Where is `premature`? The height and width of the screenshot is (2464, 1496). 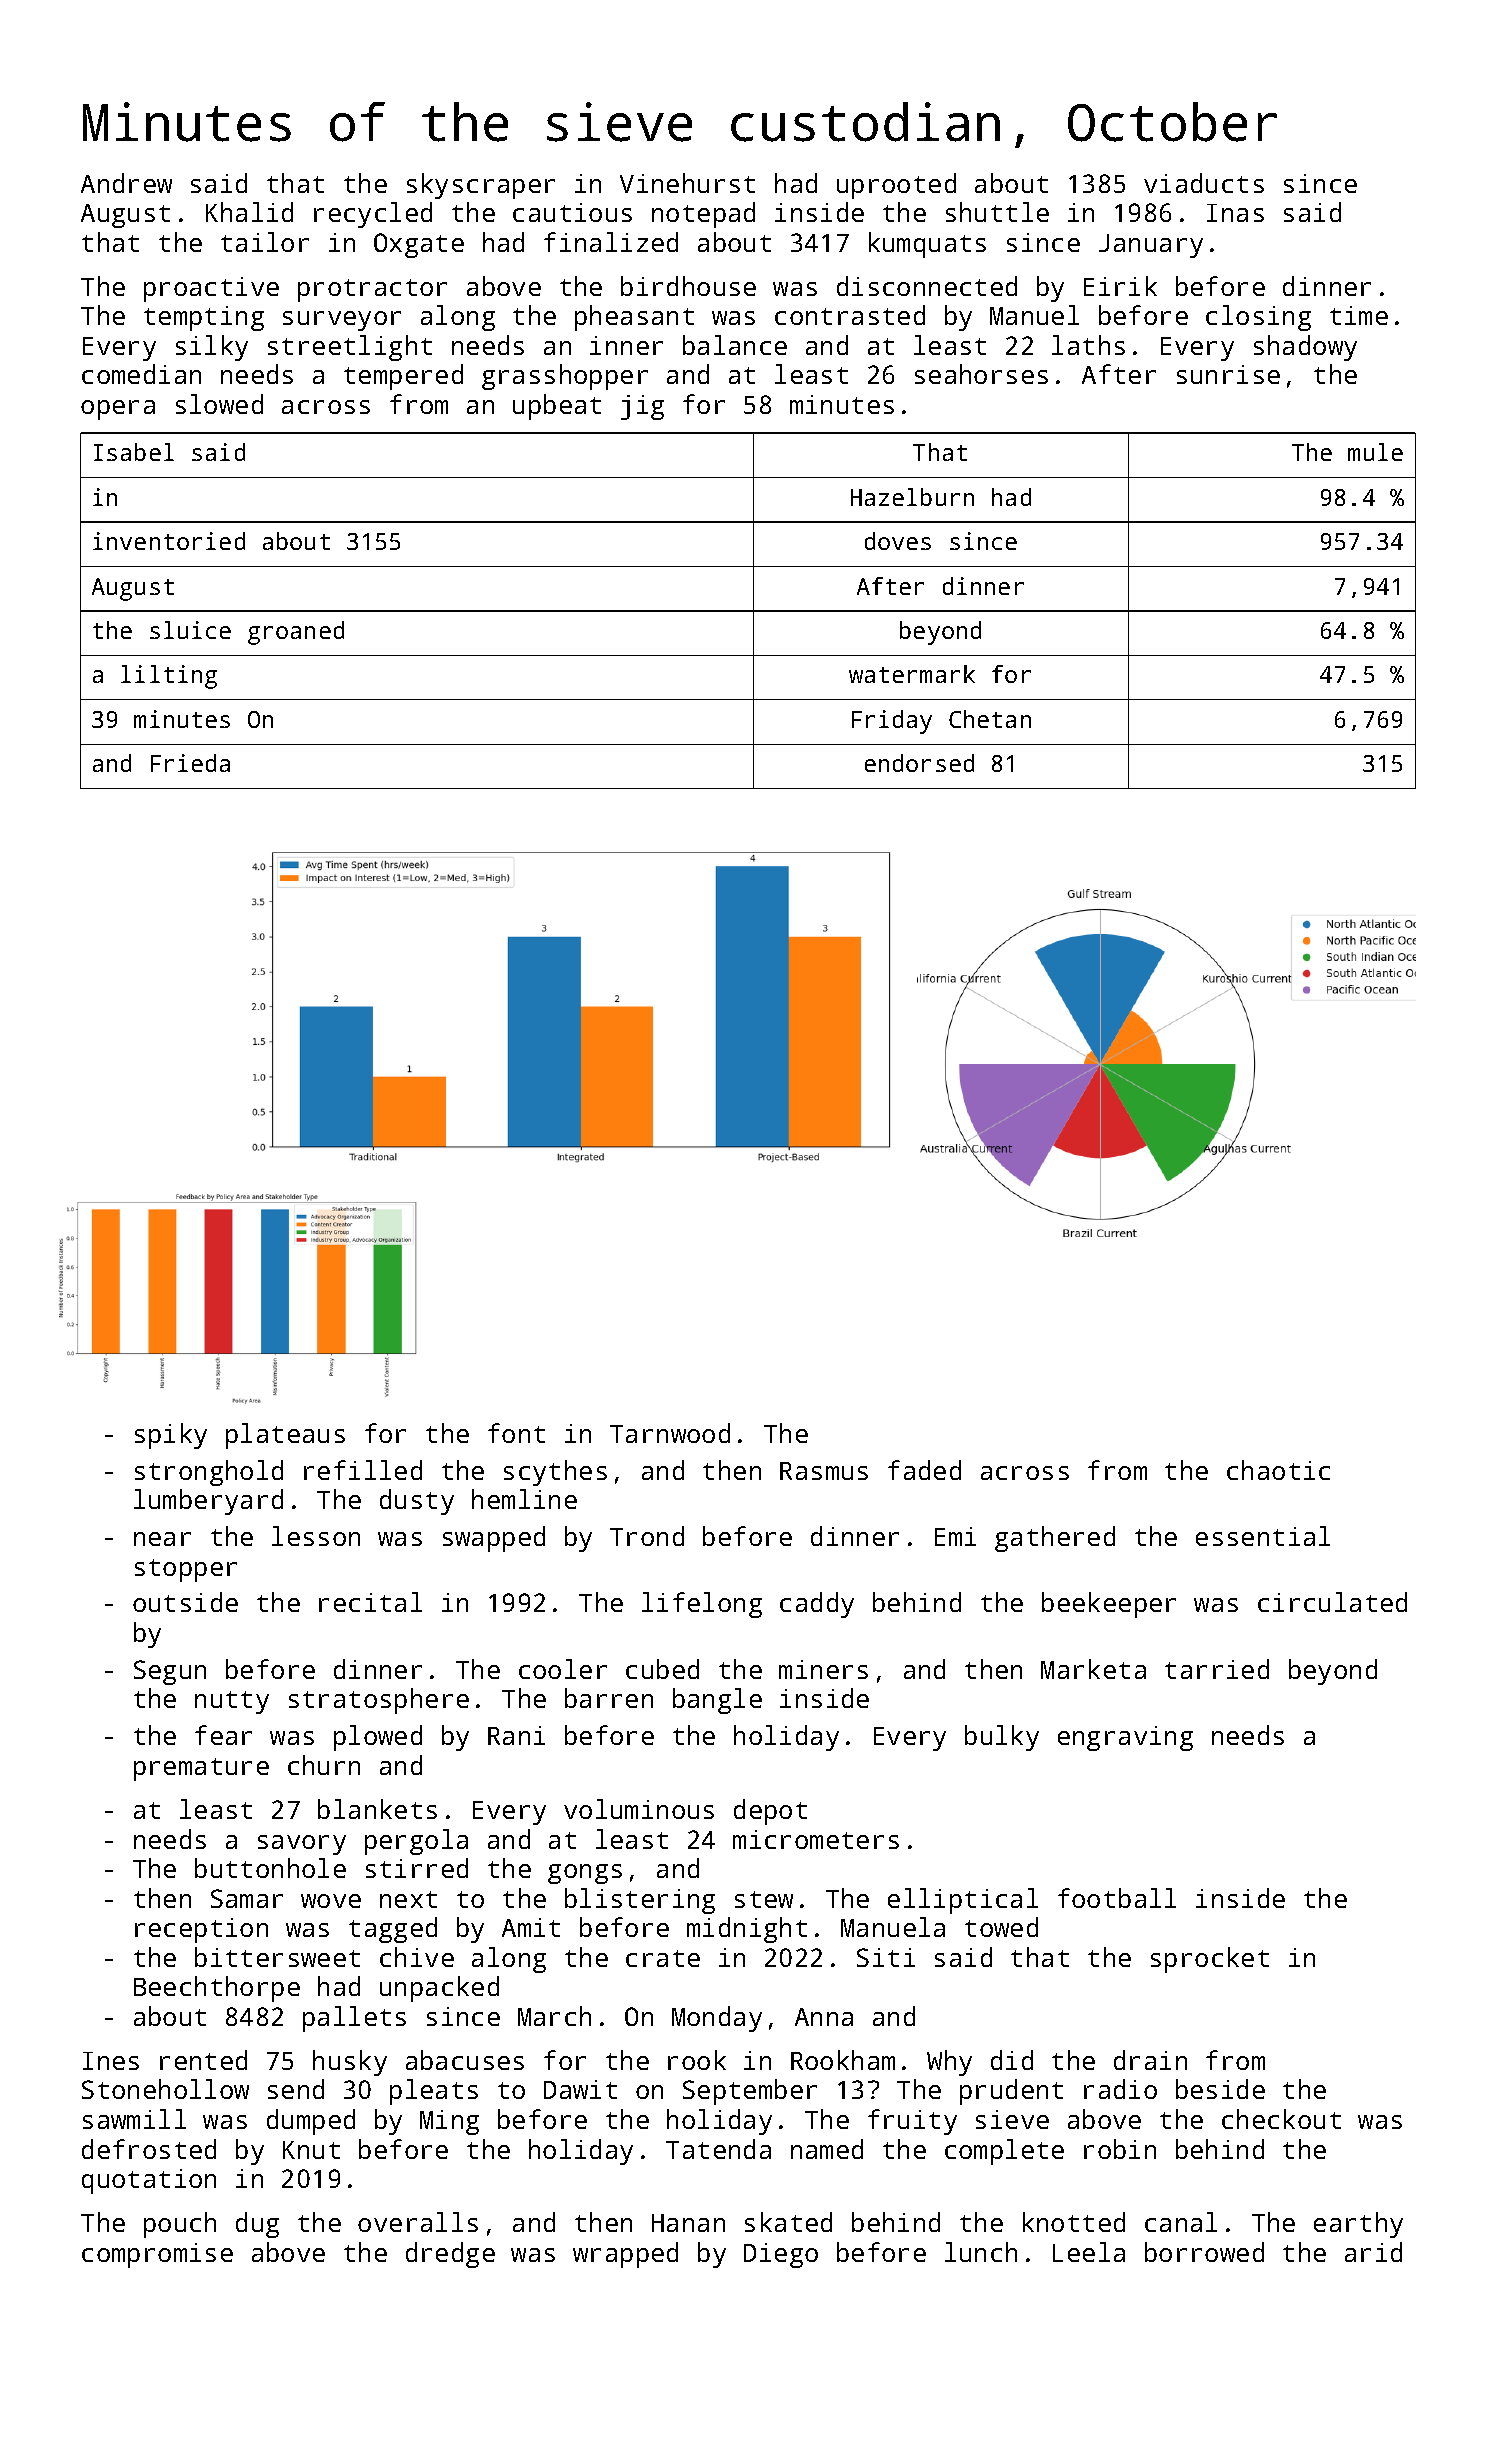
premature is located at coordinates (201, 1769).
